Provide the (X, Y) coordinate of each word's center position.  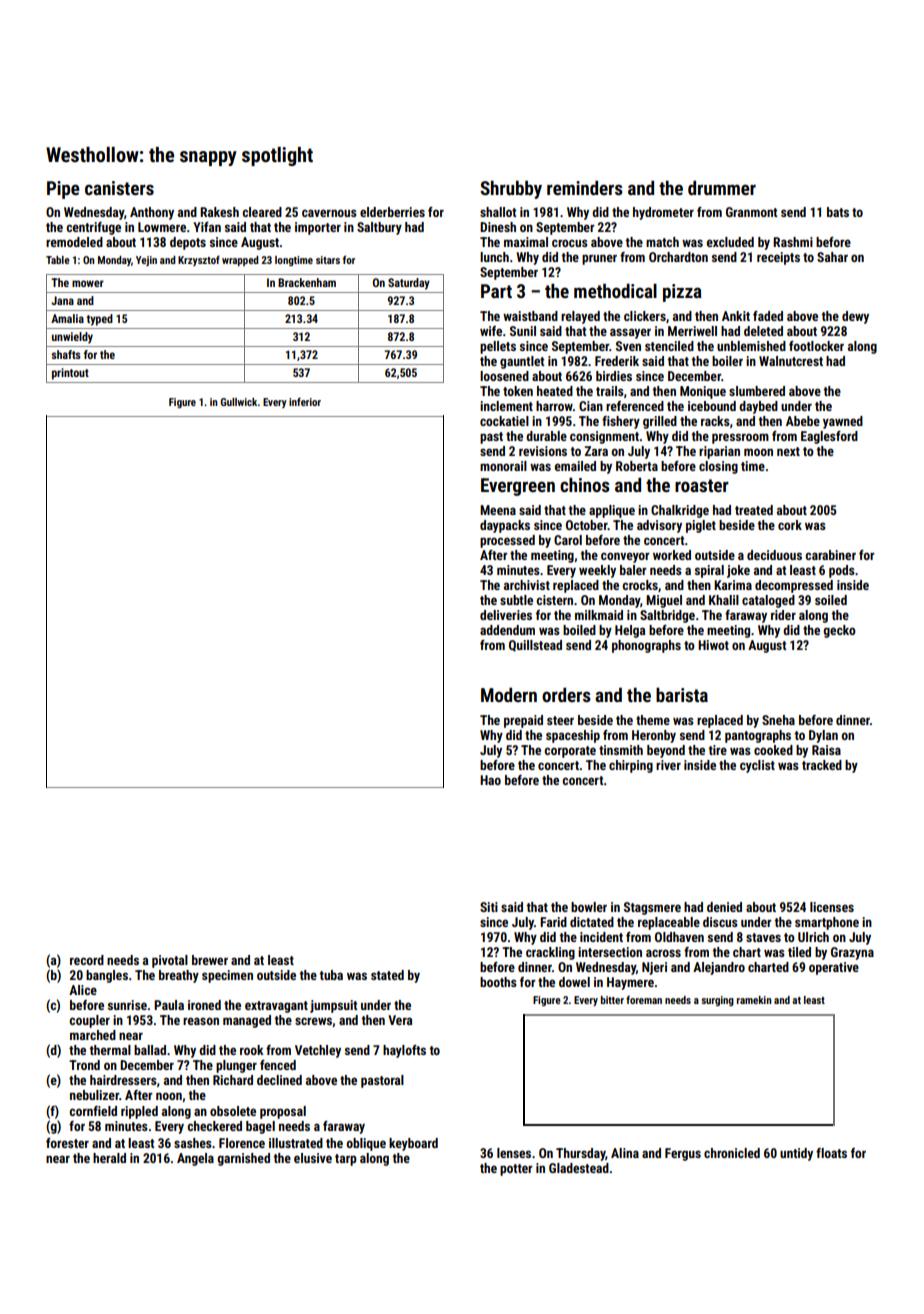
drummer (722, 187)
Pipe (63, 190)
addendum (507, 630)
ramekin (754, 1000)
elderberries (392, 212)
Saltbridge (667, 616)
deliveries (506, 615)
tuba (331, 975)
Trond (84, 1065)
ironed (204, 1005)
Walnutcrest (791, 361)
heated (555, 391)
